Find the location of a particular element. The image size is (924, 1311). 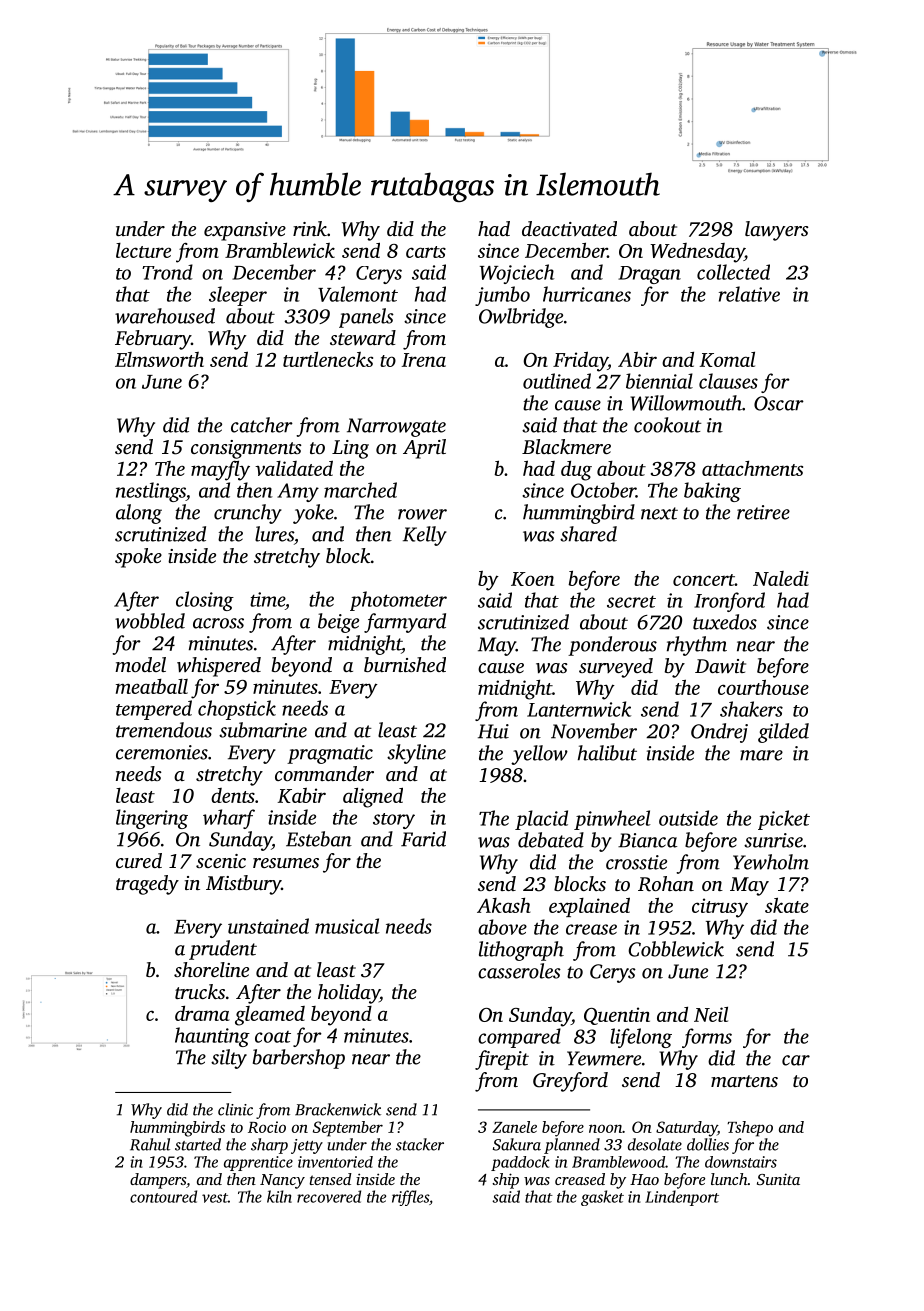

ceremonies is located at coordinates (162, 752).
